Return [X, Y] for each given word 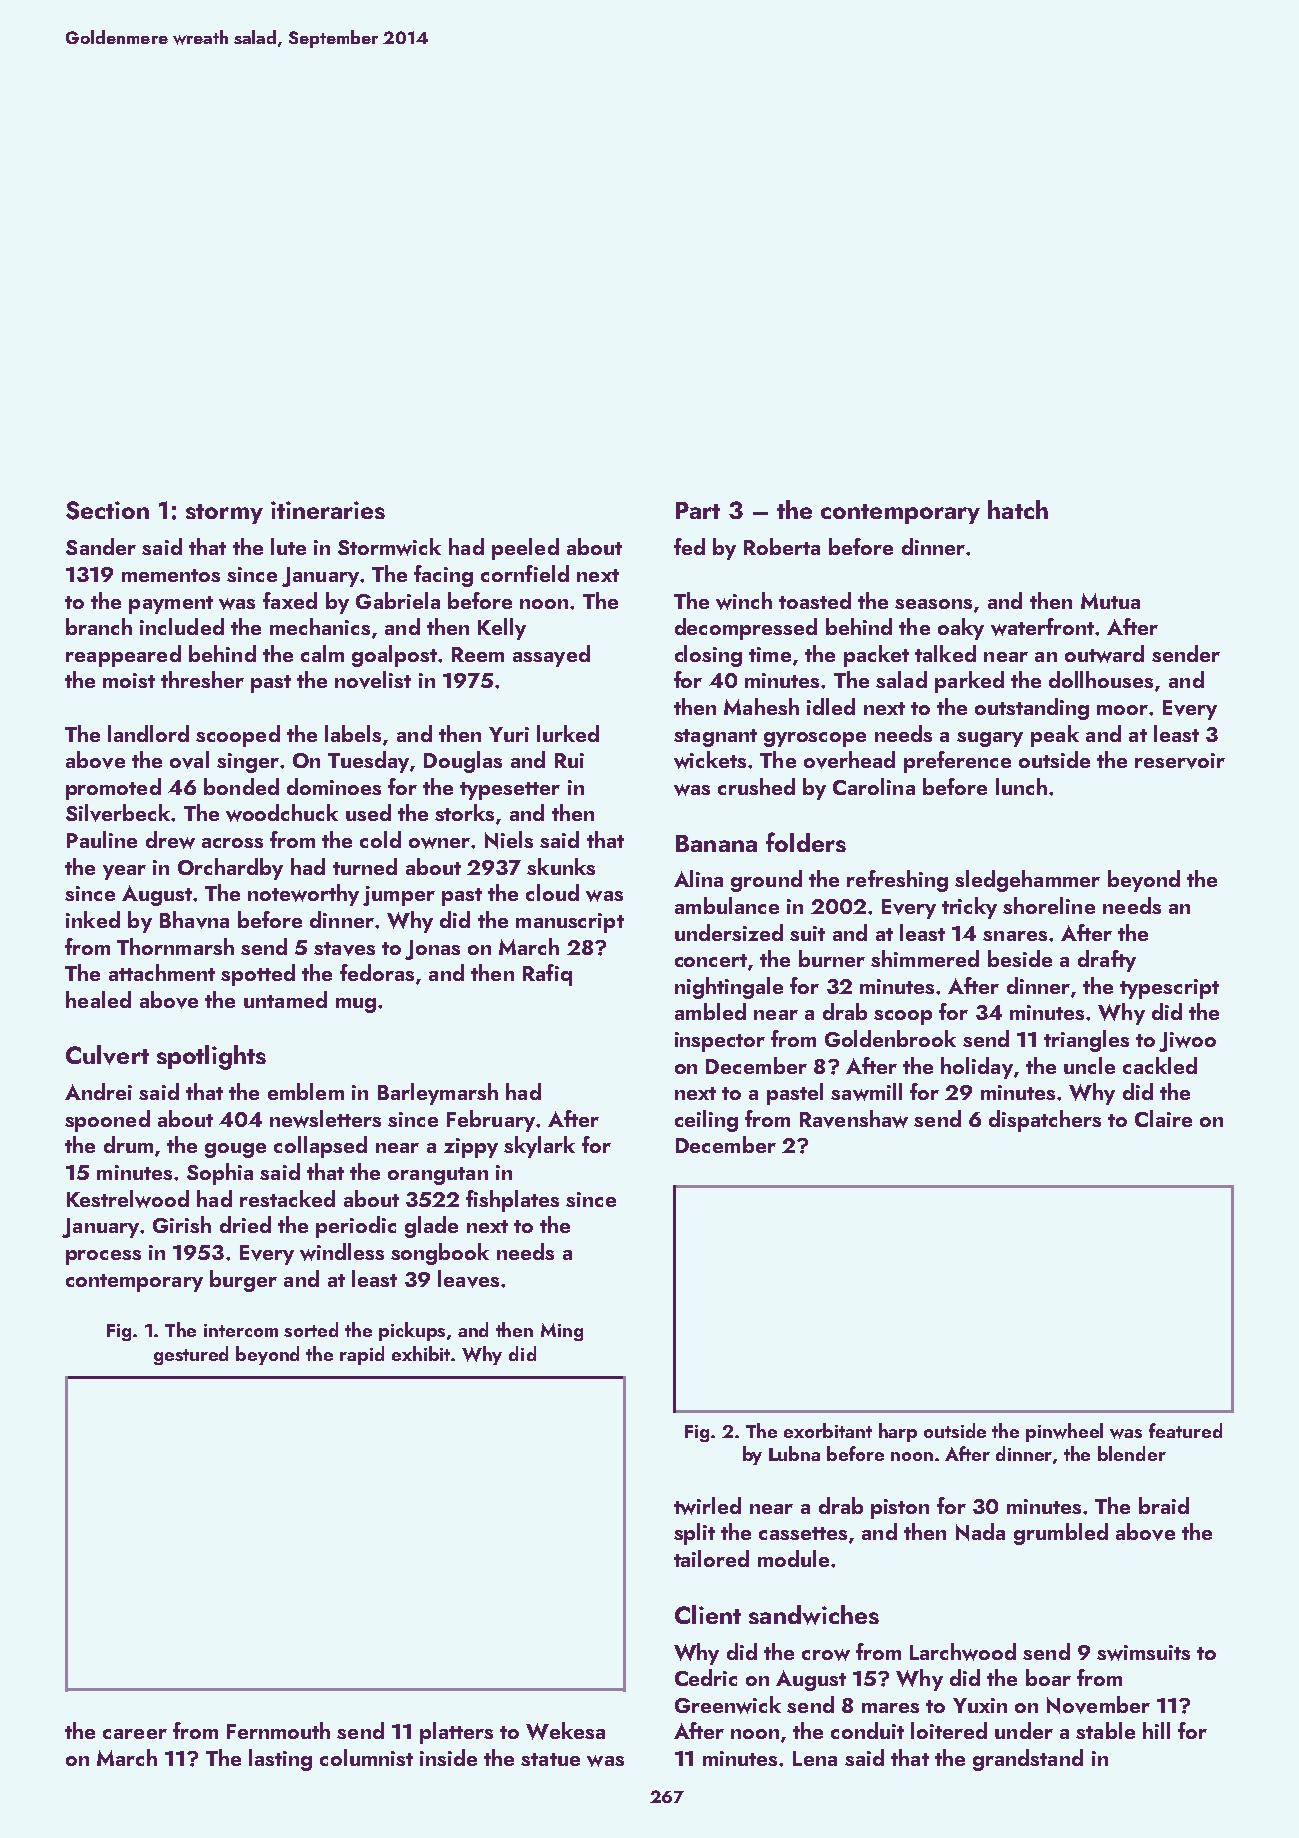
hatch [1018, 509]
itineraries [328, 510]
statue [550, 1759]
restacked [287, 1198]
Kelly [502, 629]
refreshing [897, 881]
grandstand [1028, 1760]
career [135, 1734]
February [491, 1121]
